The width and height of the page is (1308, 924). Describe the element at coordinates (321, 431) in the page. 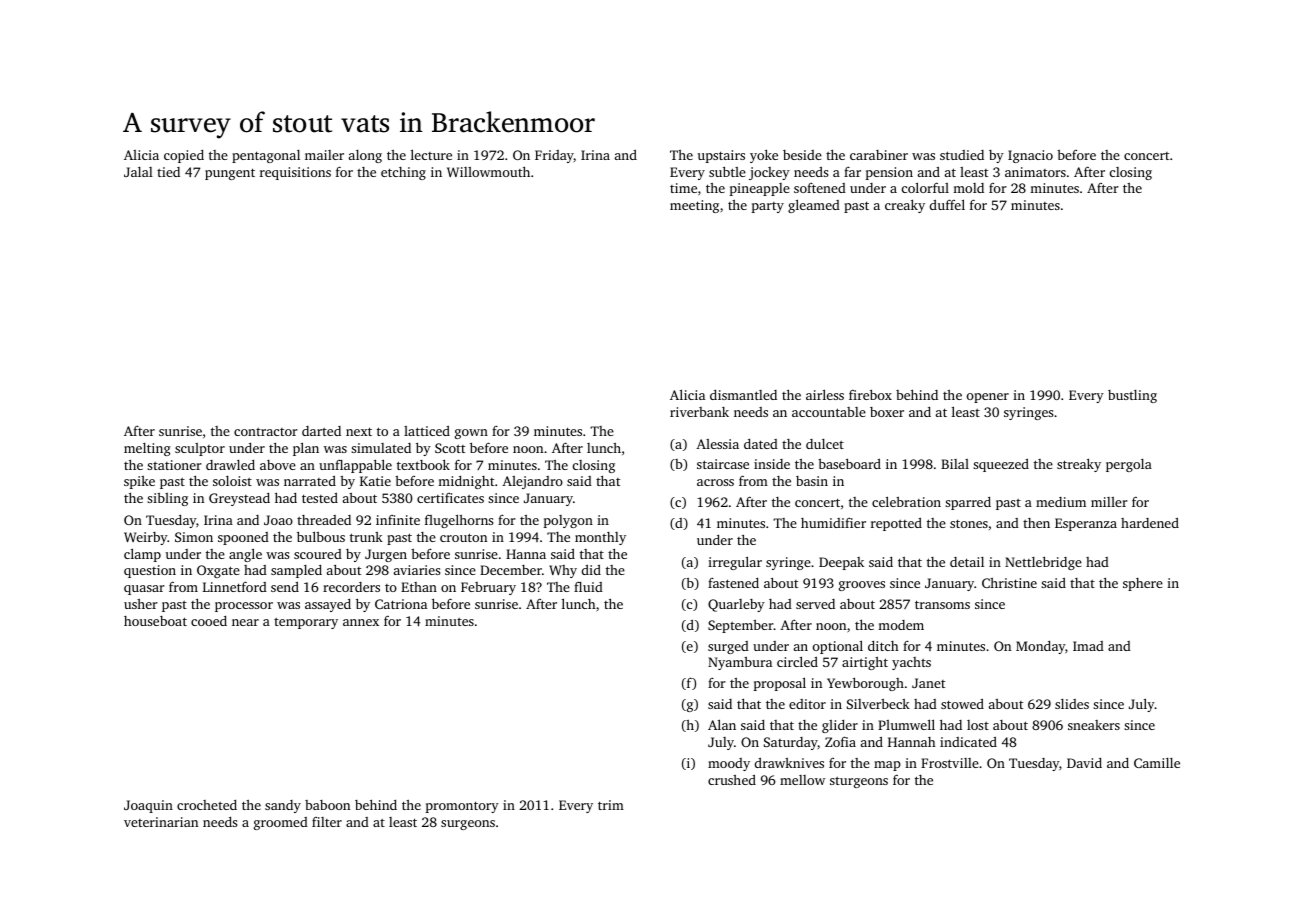

I see `darted` at that location.
